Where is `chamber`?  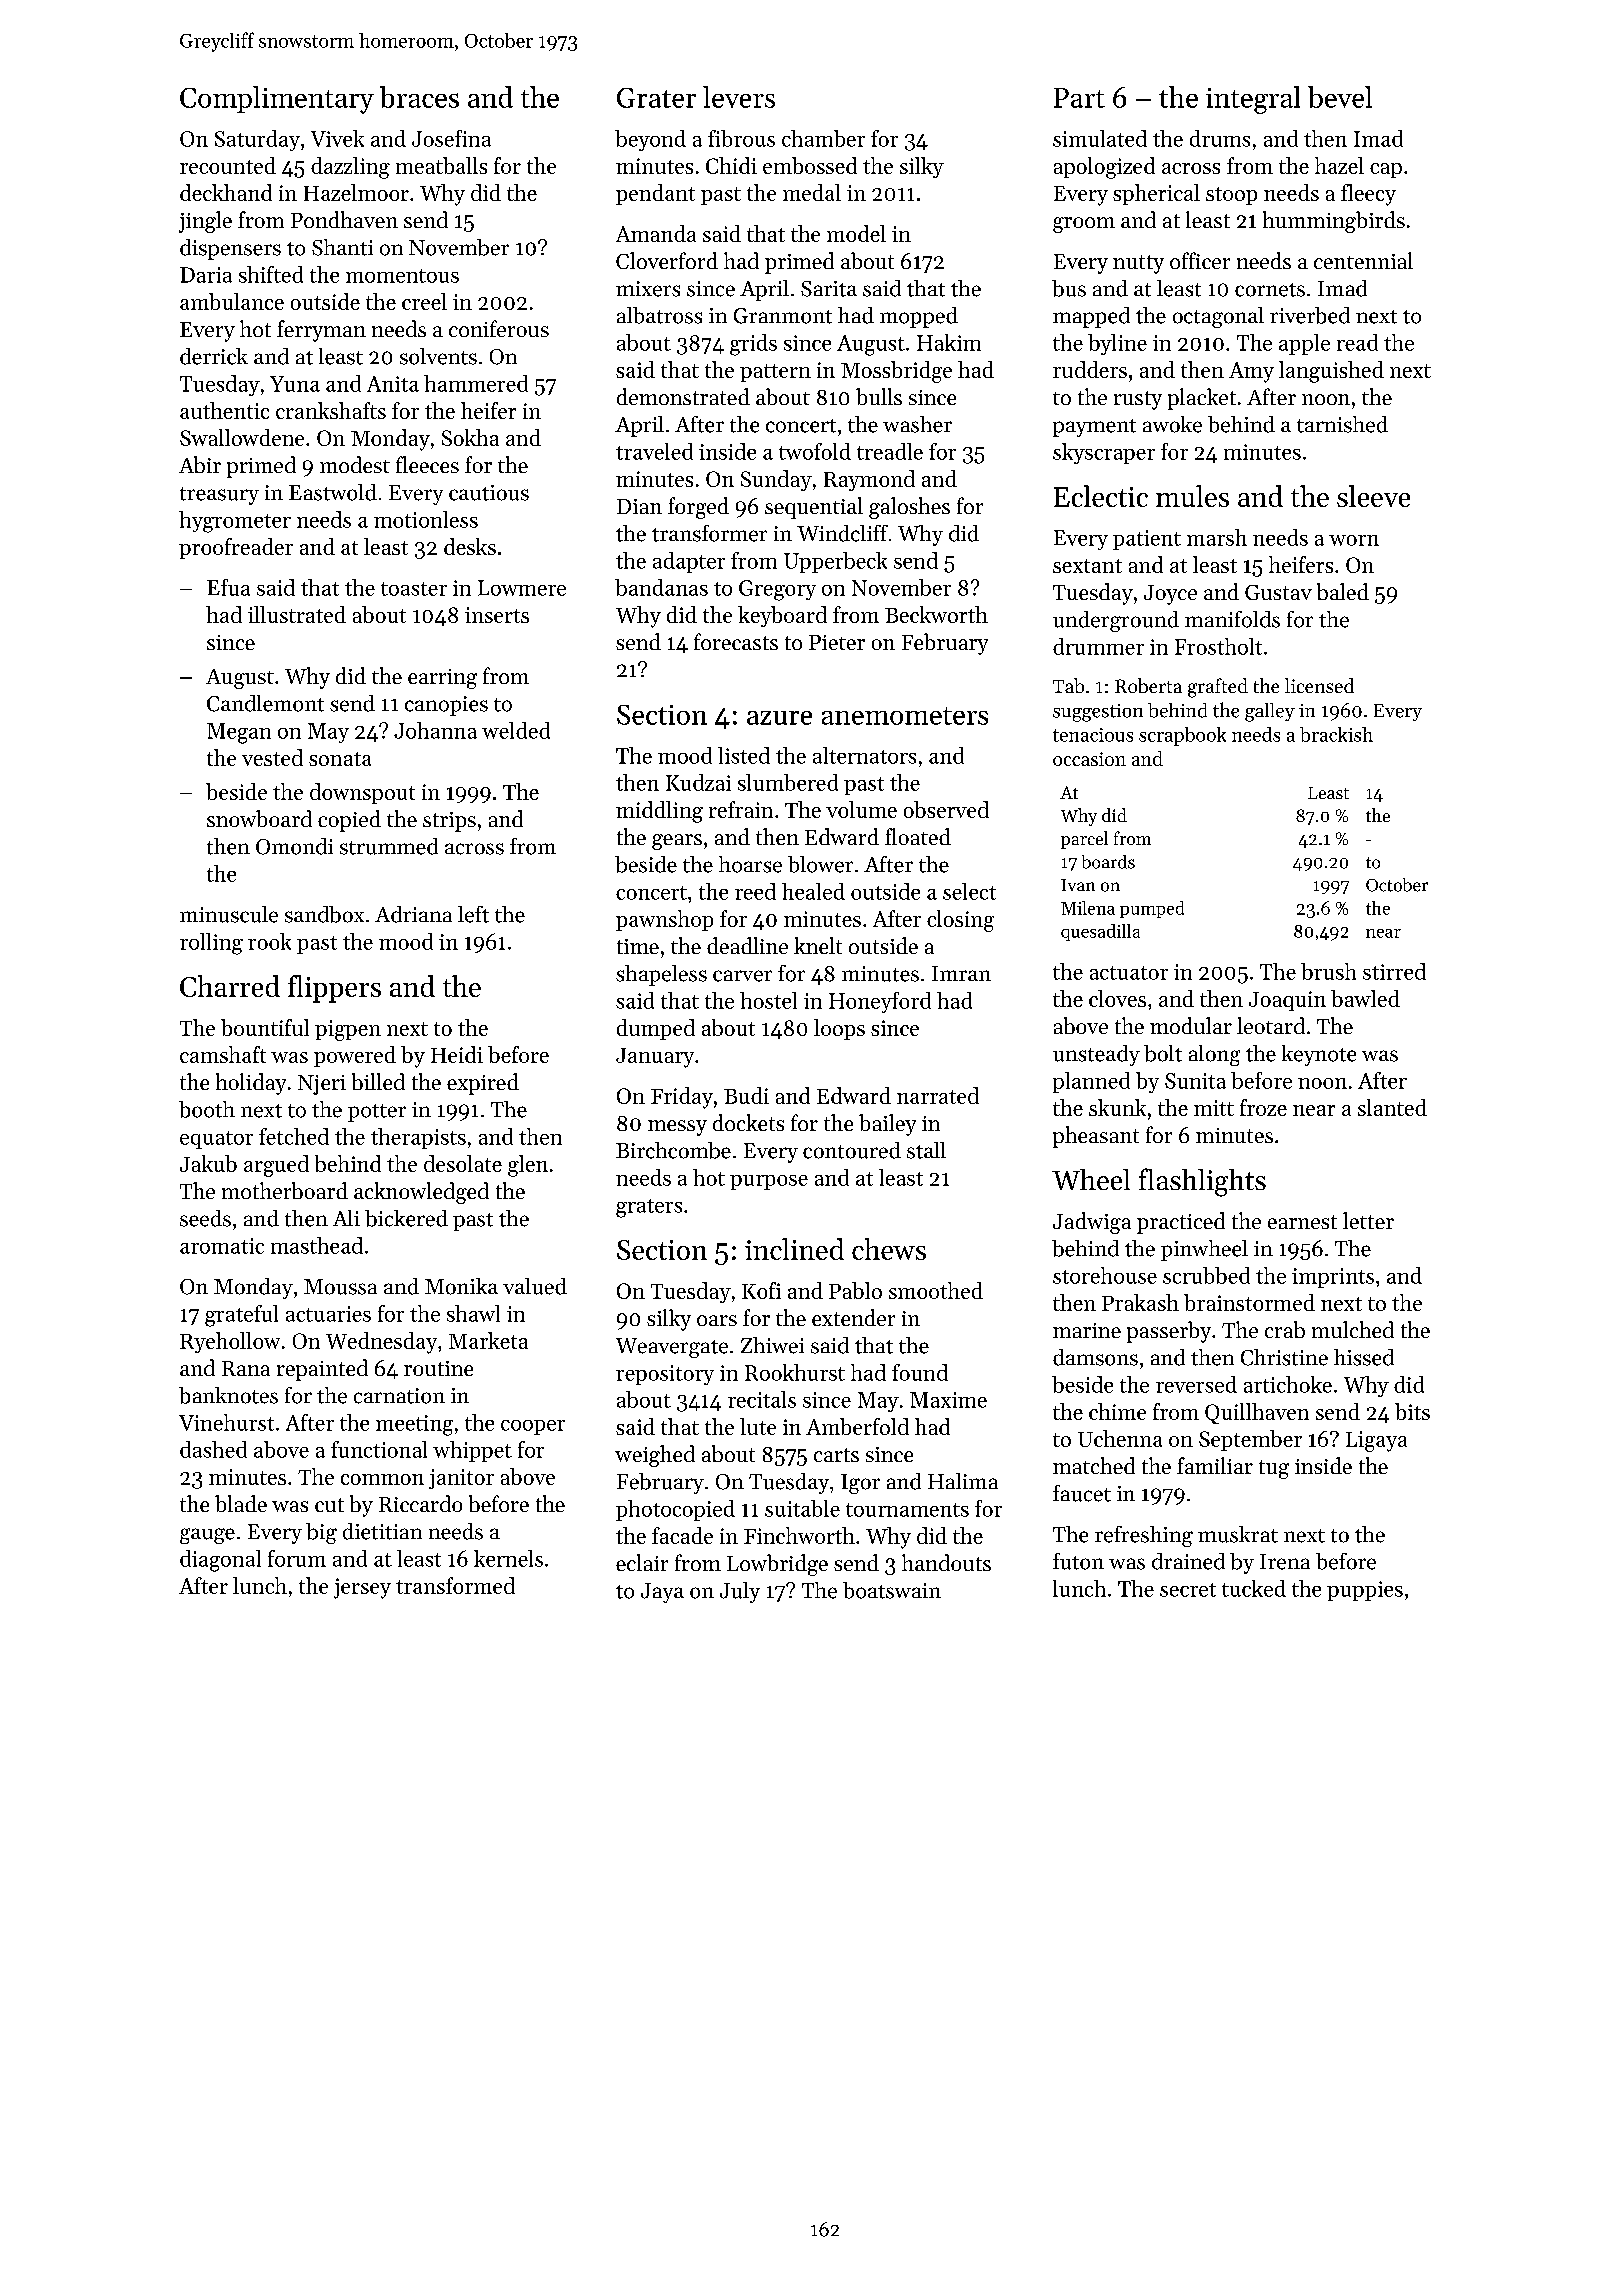
chamber is located at coordinates (823, 138).
